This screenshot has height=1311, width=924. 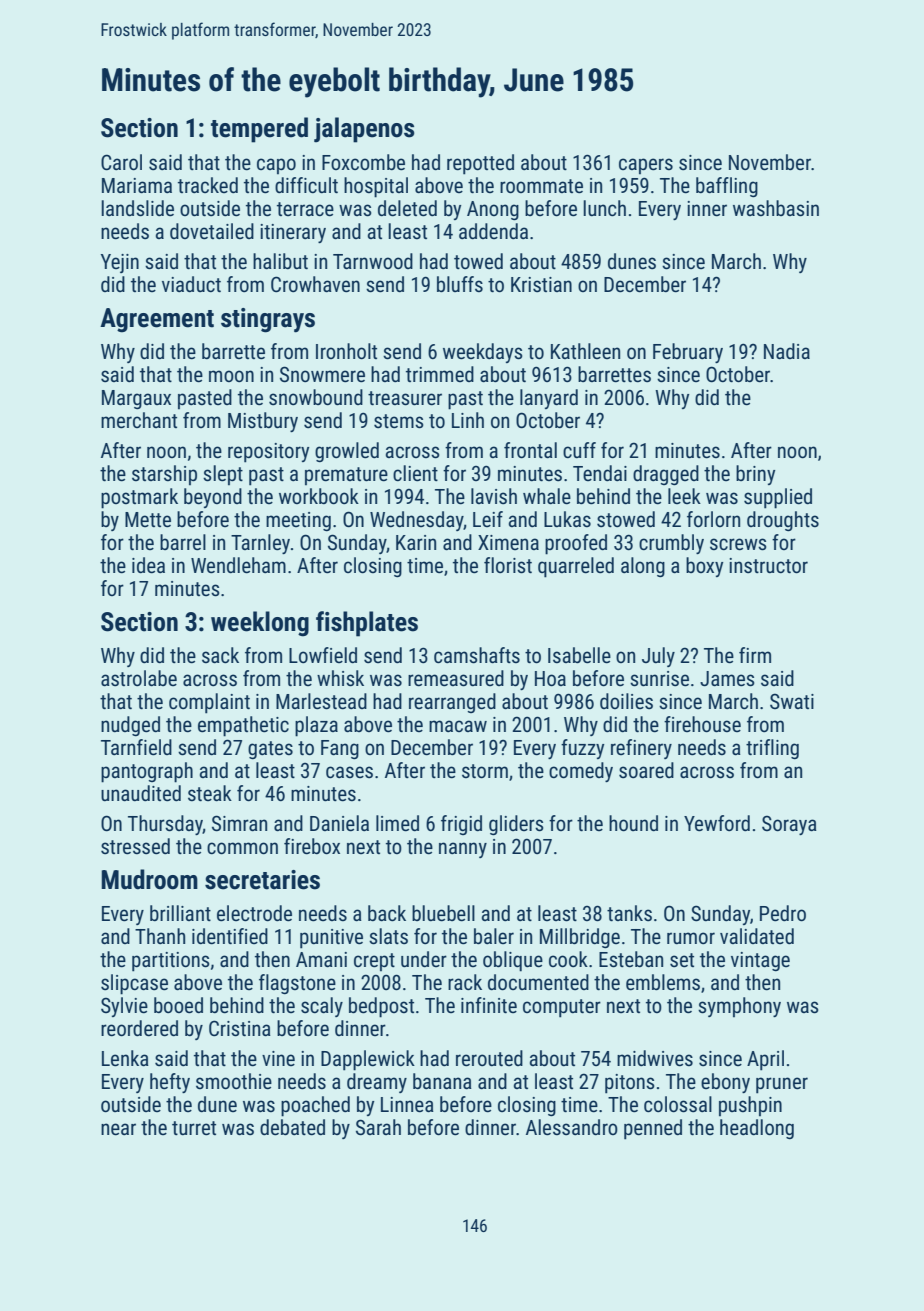 I want to click on frontal, so click(x=530, y=450).
